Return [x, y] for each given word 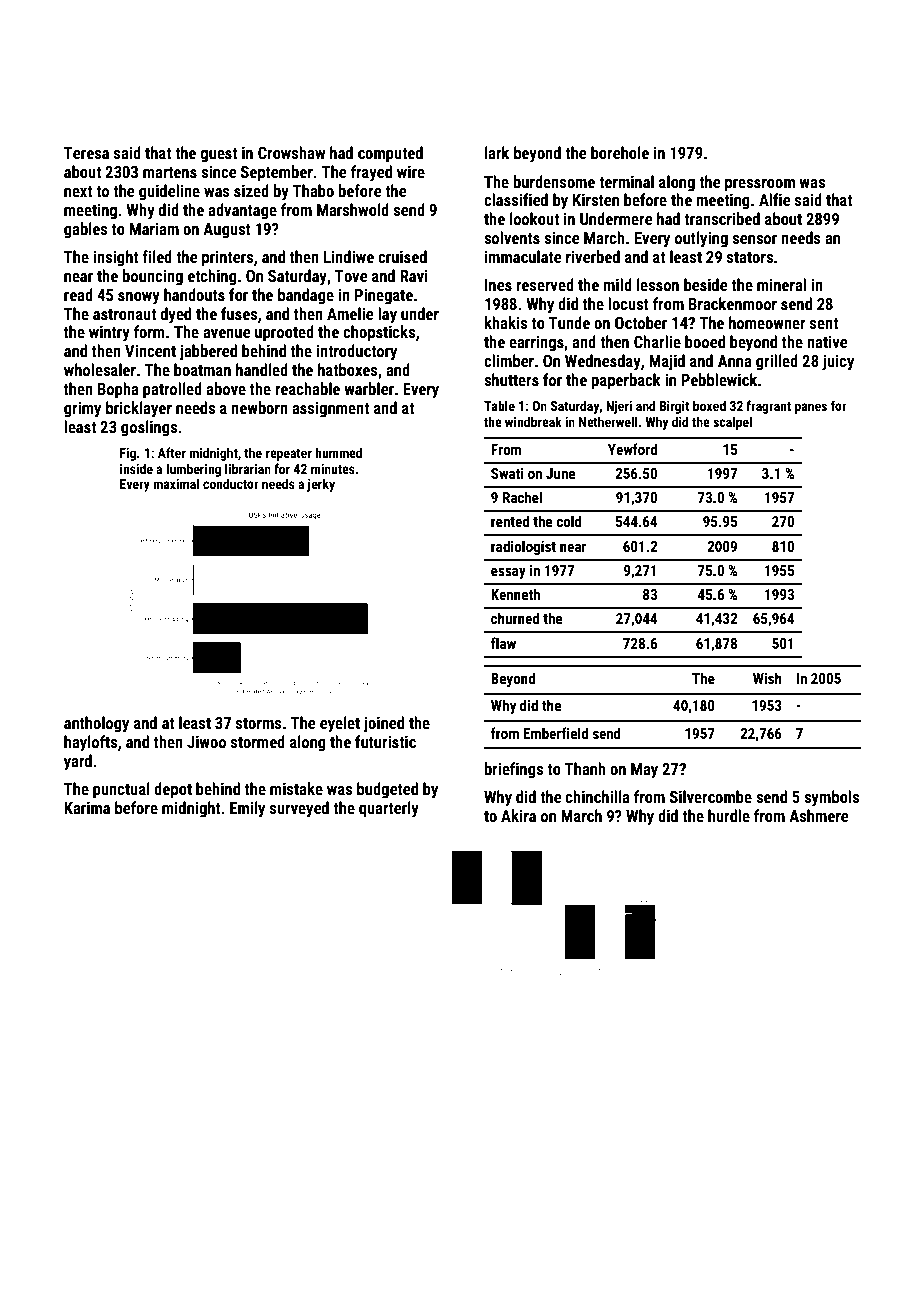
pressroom [760, 185]
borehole [620, 152]
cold [569, 521]
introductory [356, 352]
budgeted [387, 790]
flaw [503, 643]
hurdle [729, 815]
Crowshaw [291, 152]
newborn [259, 407]
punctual [121, 790]
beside [706, 284]
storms [259, 723]
